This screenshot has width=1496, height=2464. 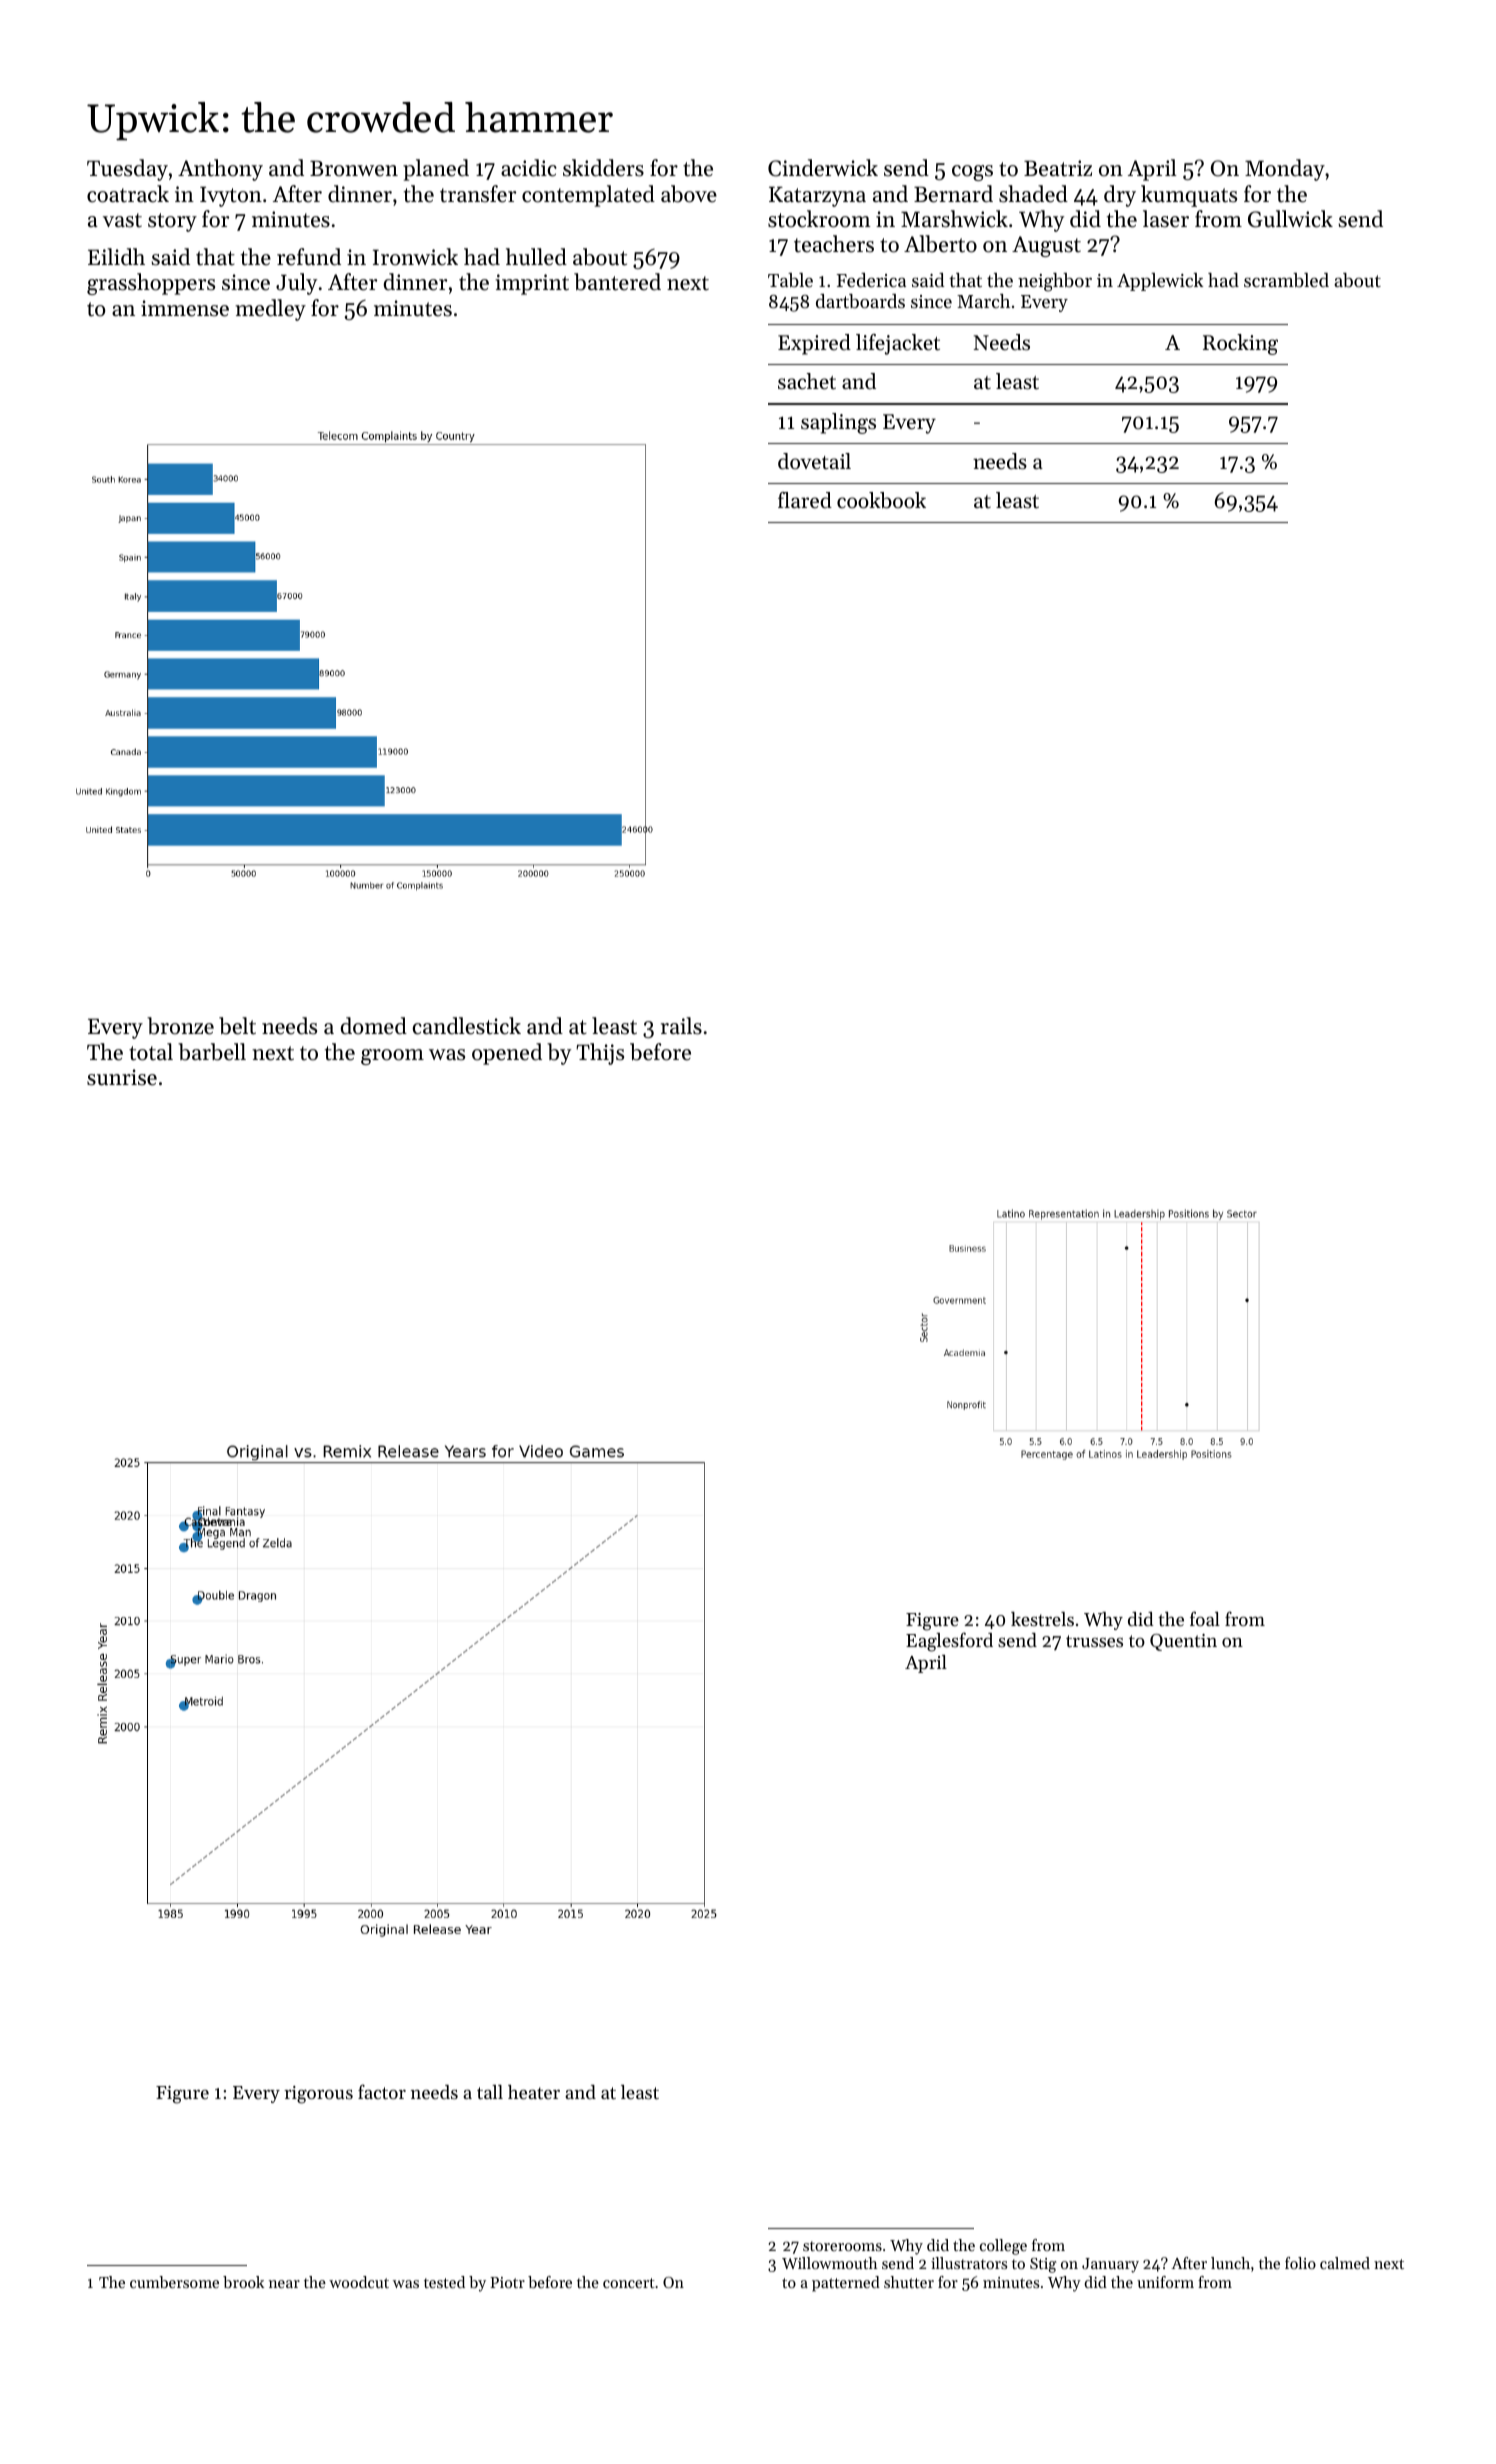 I want to click on Rocking, so click(x=1240, y=344).
